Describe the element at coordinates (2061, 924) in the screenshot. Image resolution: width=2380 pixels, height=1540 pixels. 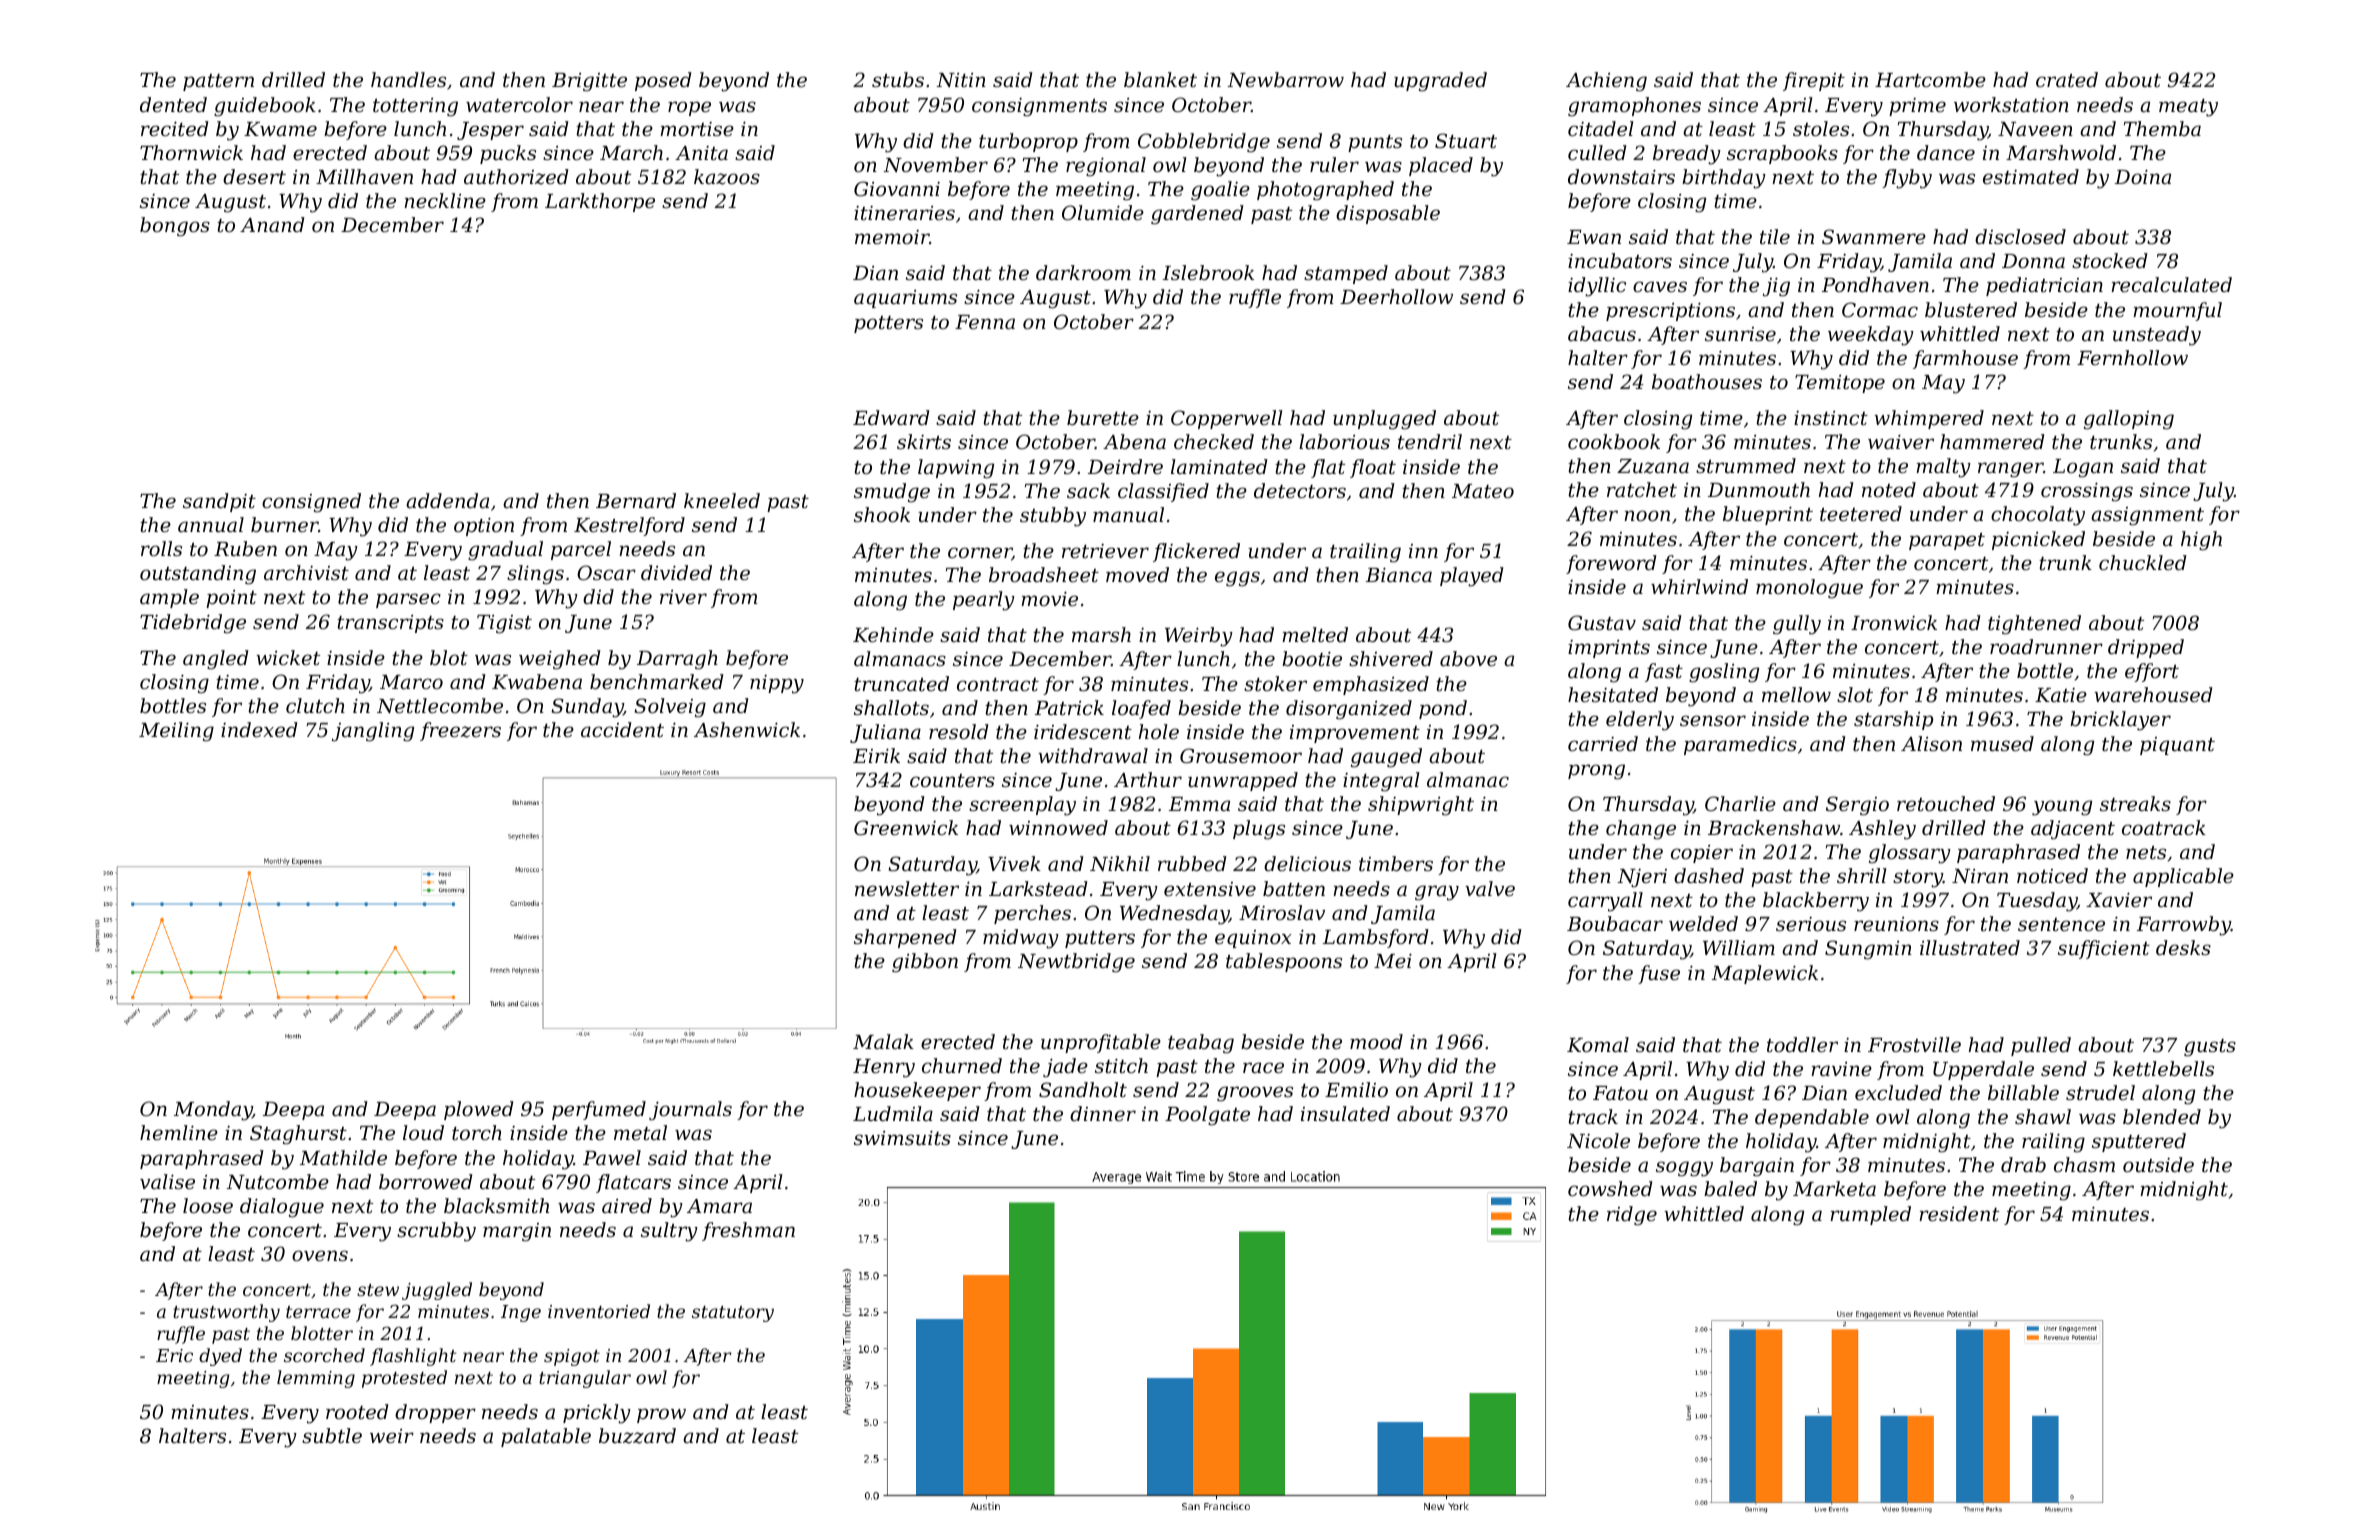
I see `sentence` at that location.
